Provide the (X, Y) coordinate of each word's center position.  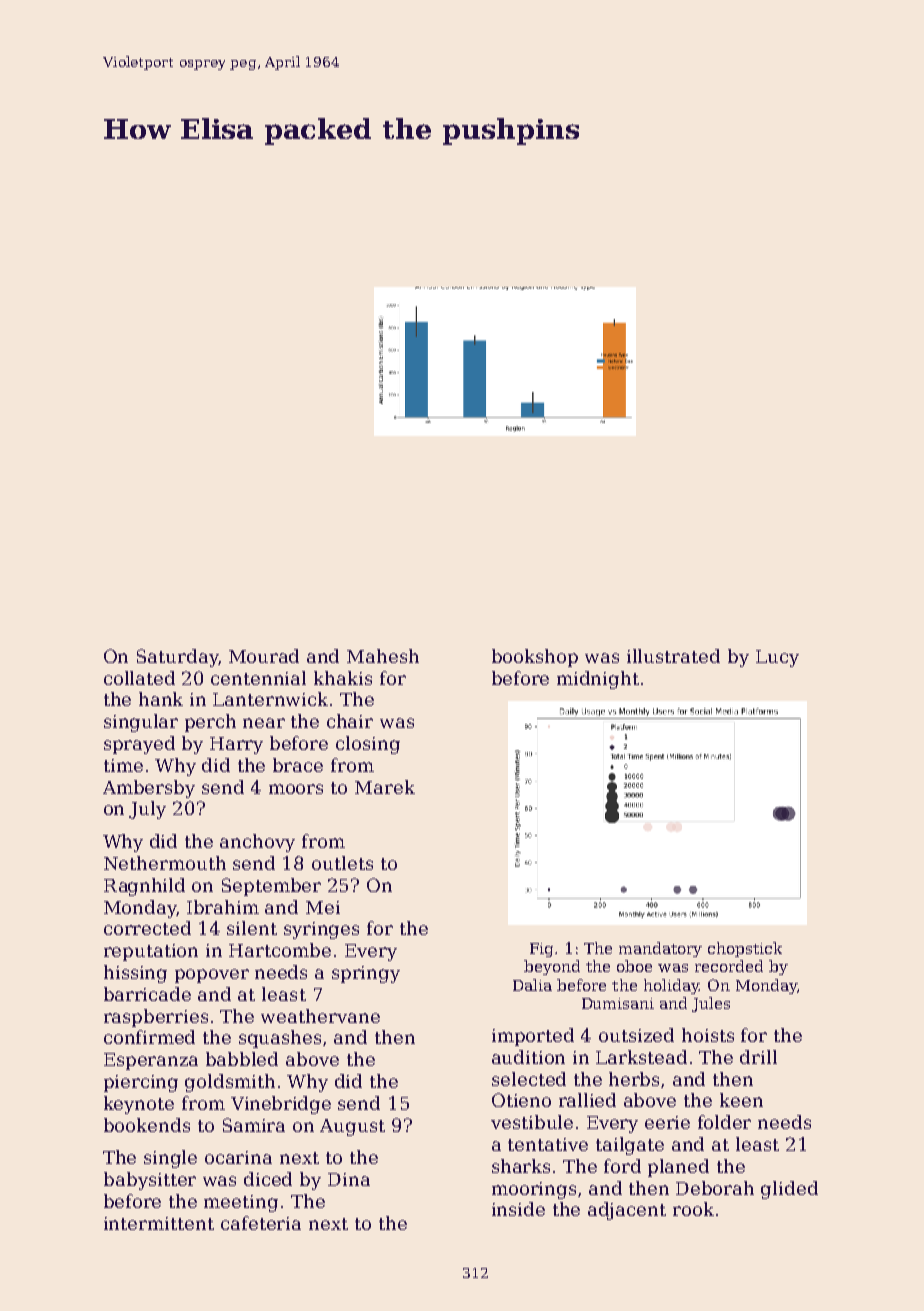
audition (528, 1057)
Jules (711, 1004)
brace (298, 765)
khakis (343, 678)
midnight (598, 680)
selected (529, 1079)
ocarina (238, 1157)
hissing (135, 974)
